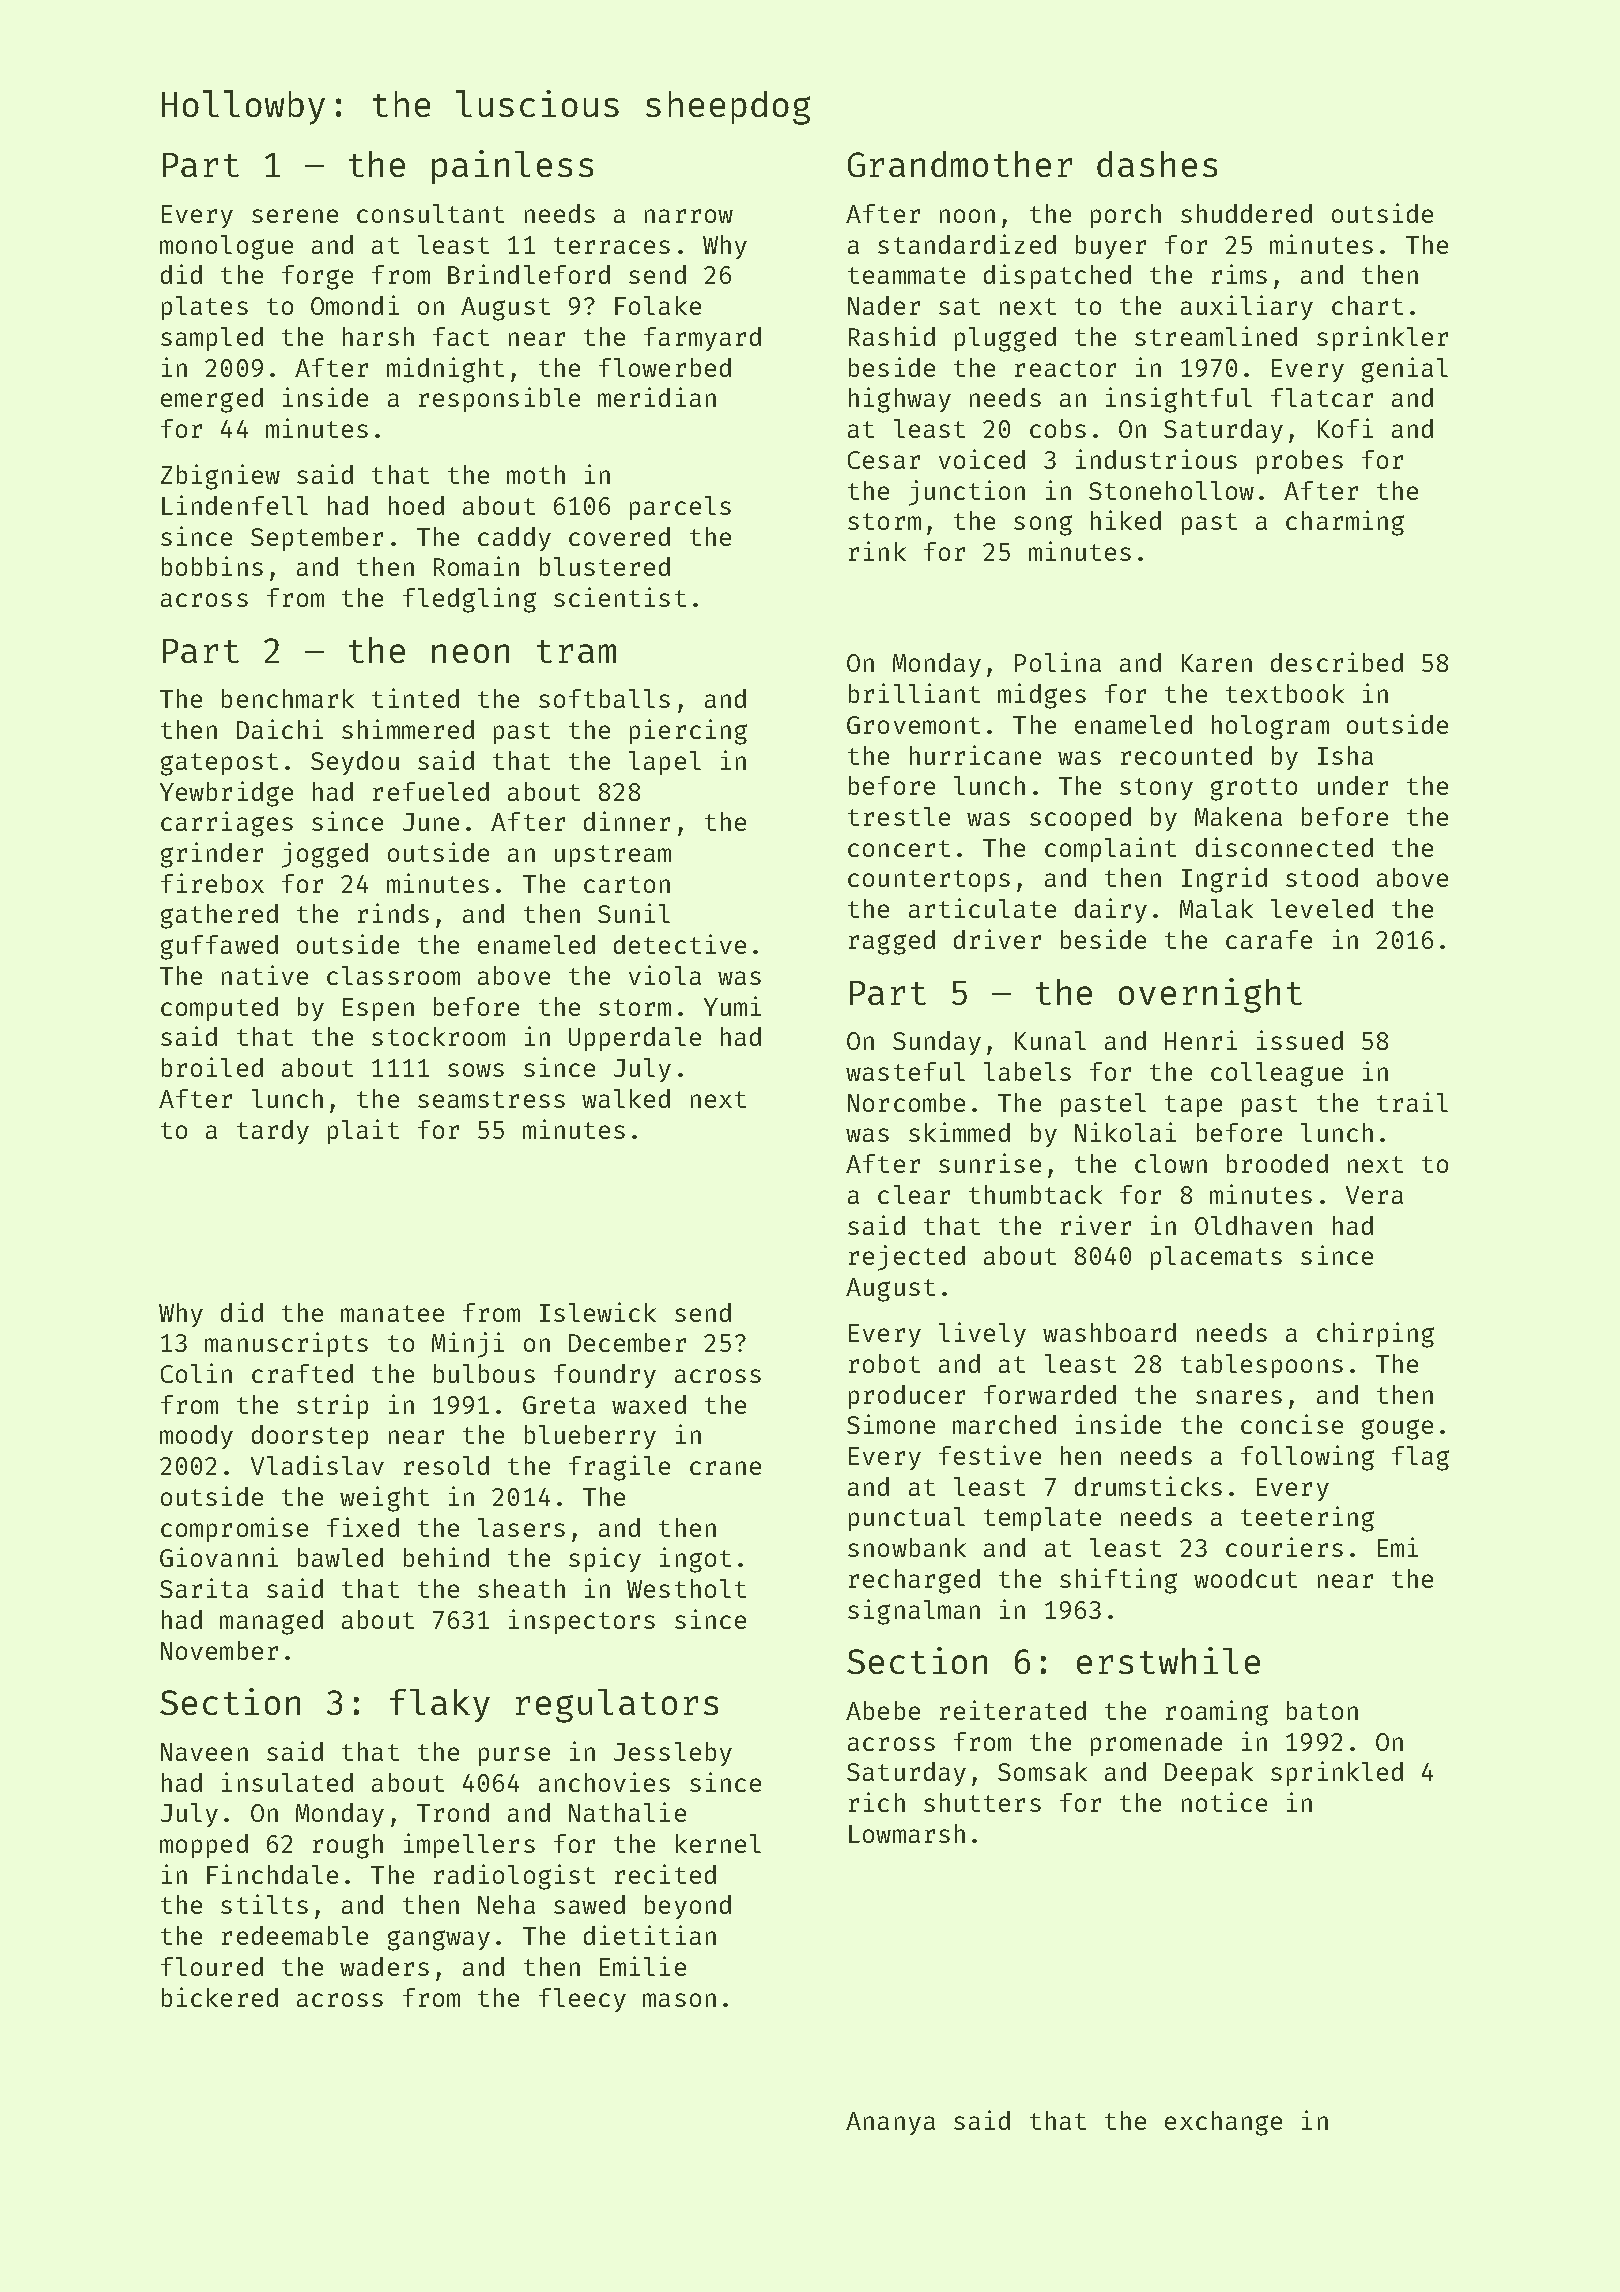  What do you see at coordinates (890, 2123) in the page?
I see `Ananya` at bounding box center [890, 2123].
